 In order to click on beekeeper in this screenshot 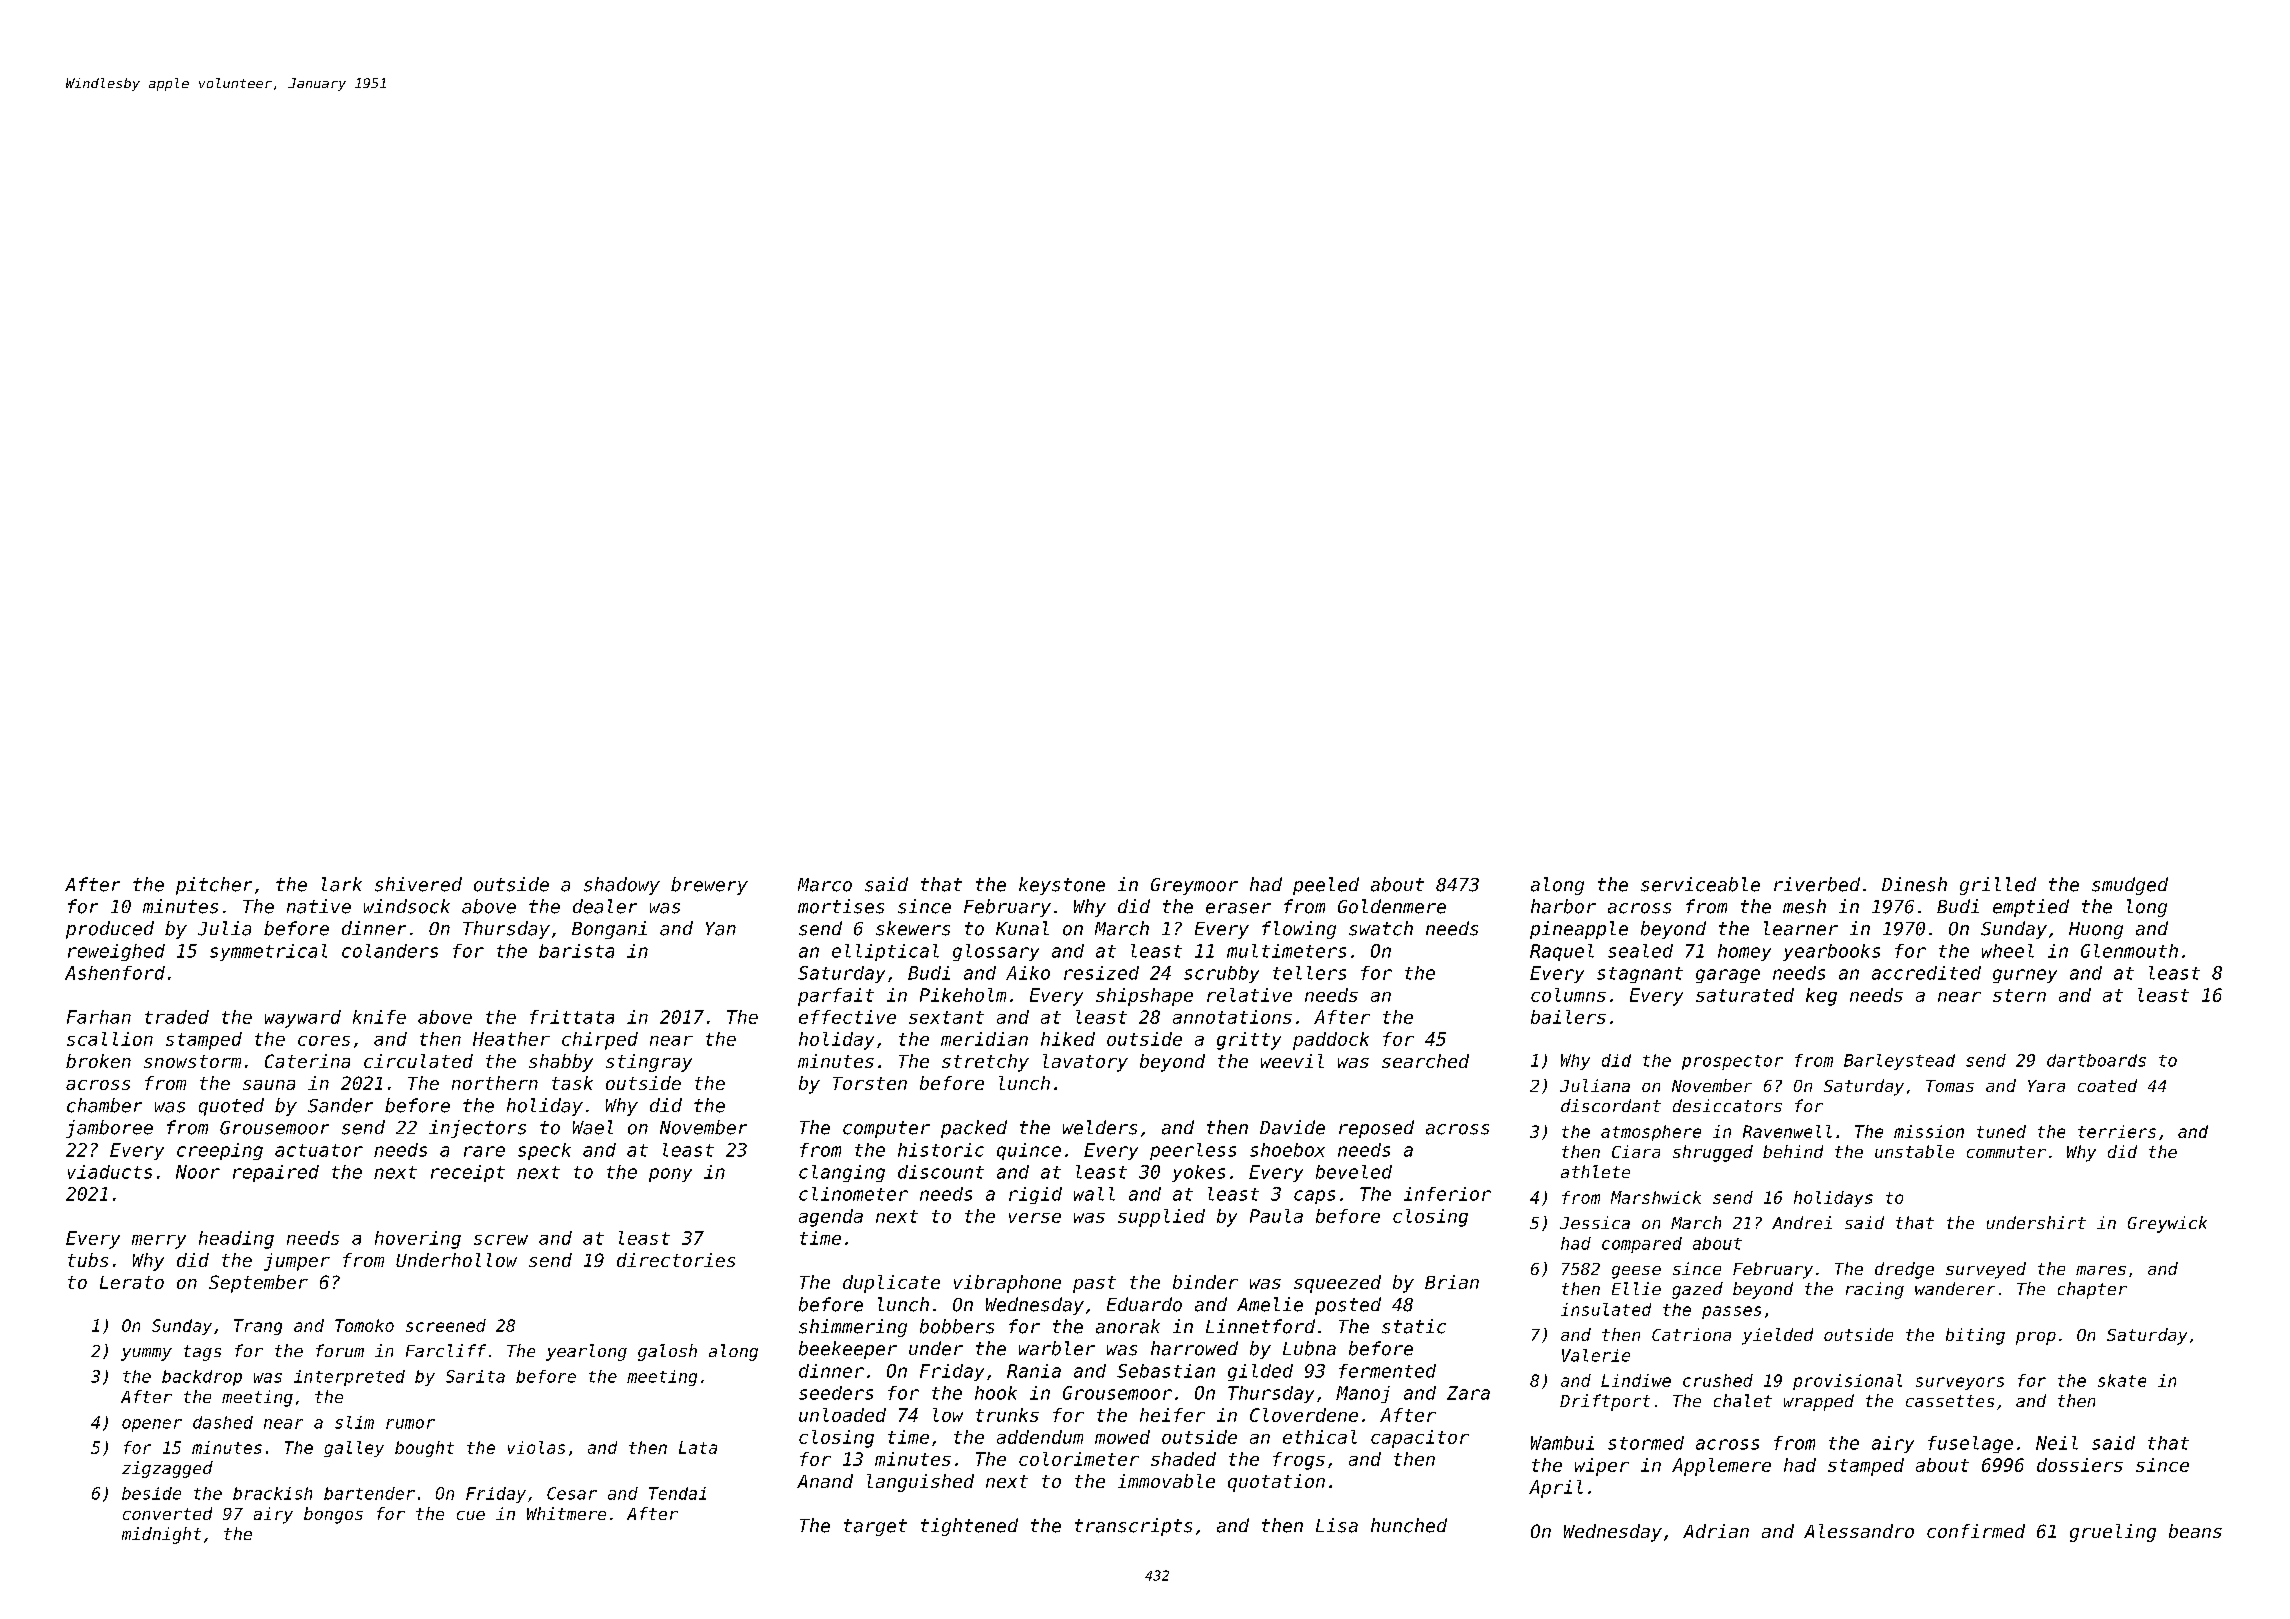, I will do `click(848, 1350)`.
